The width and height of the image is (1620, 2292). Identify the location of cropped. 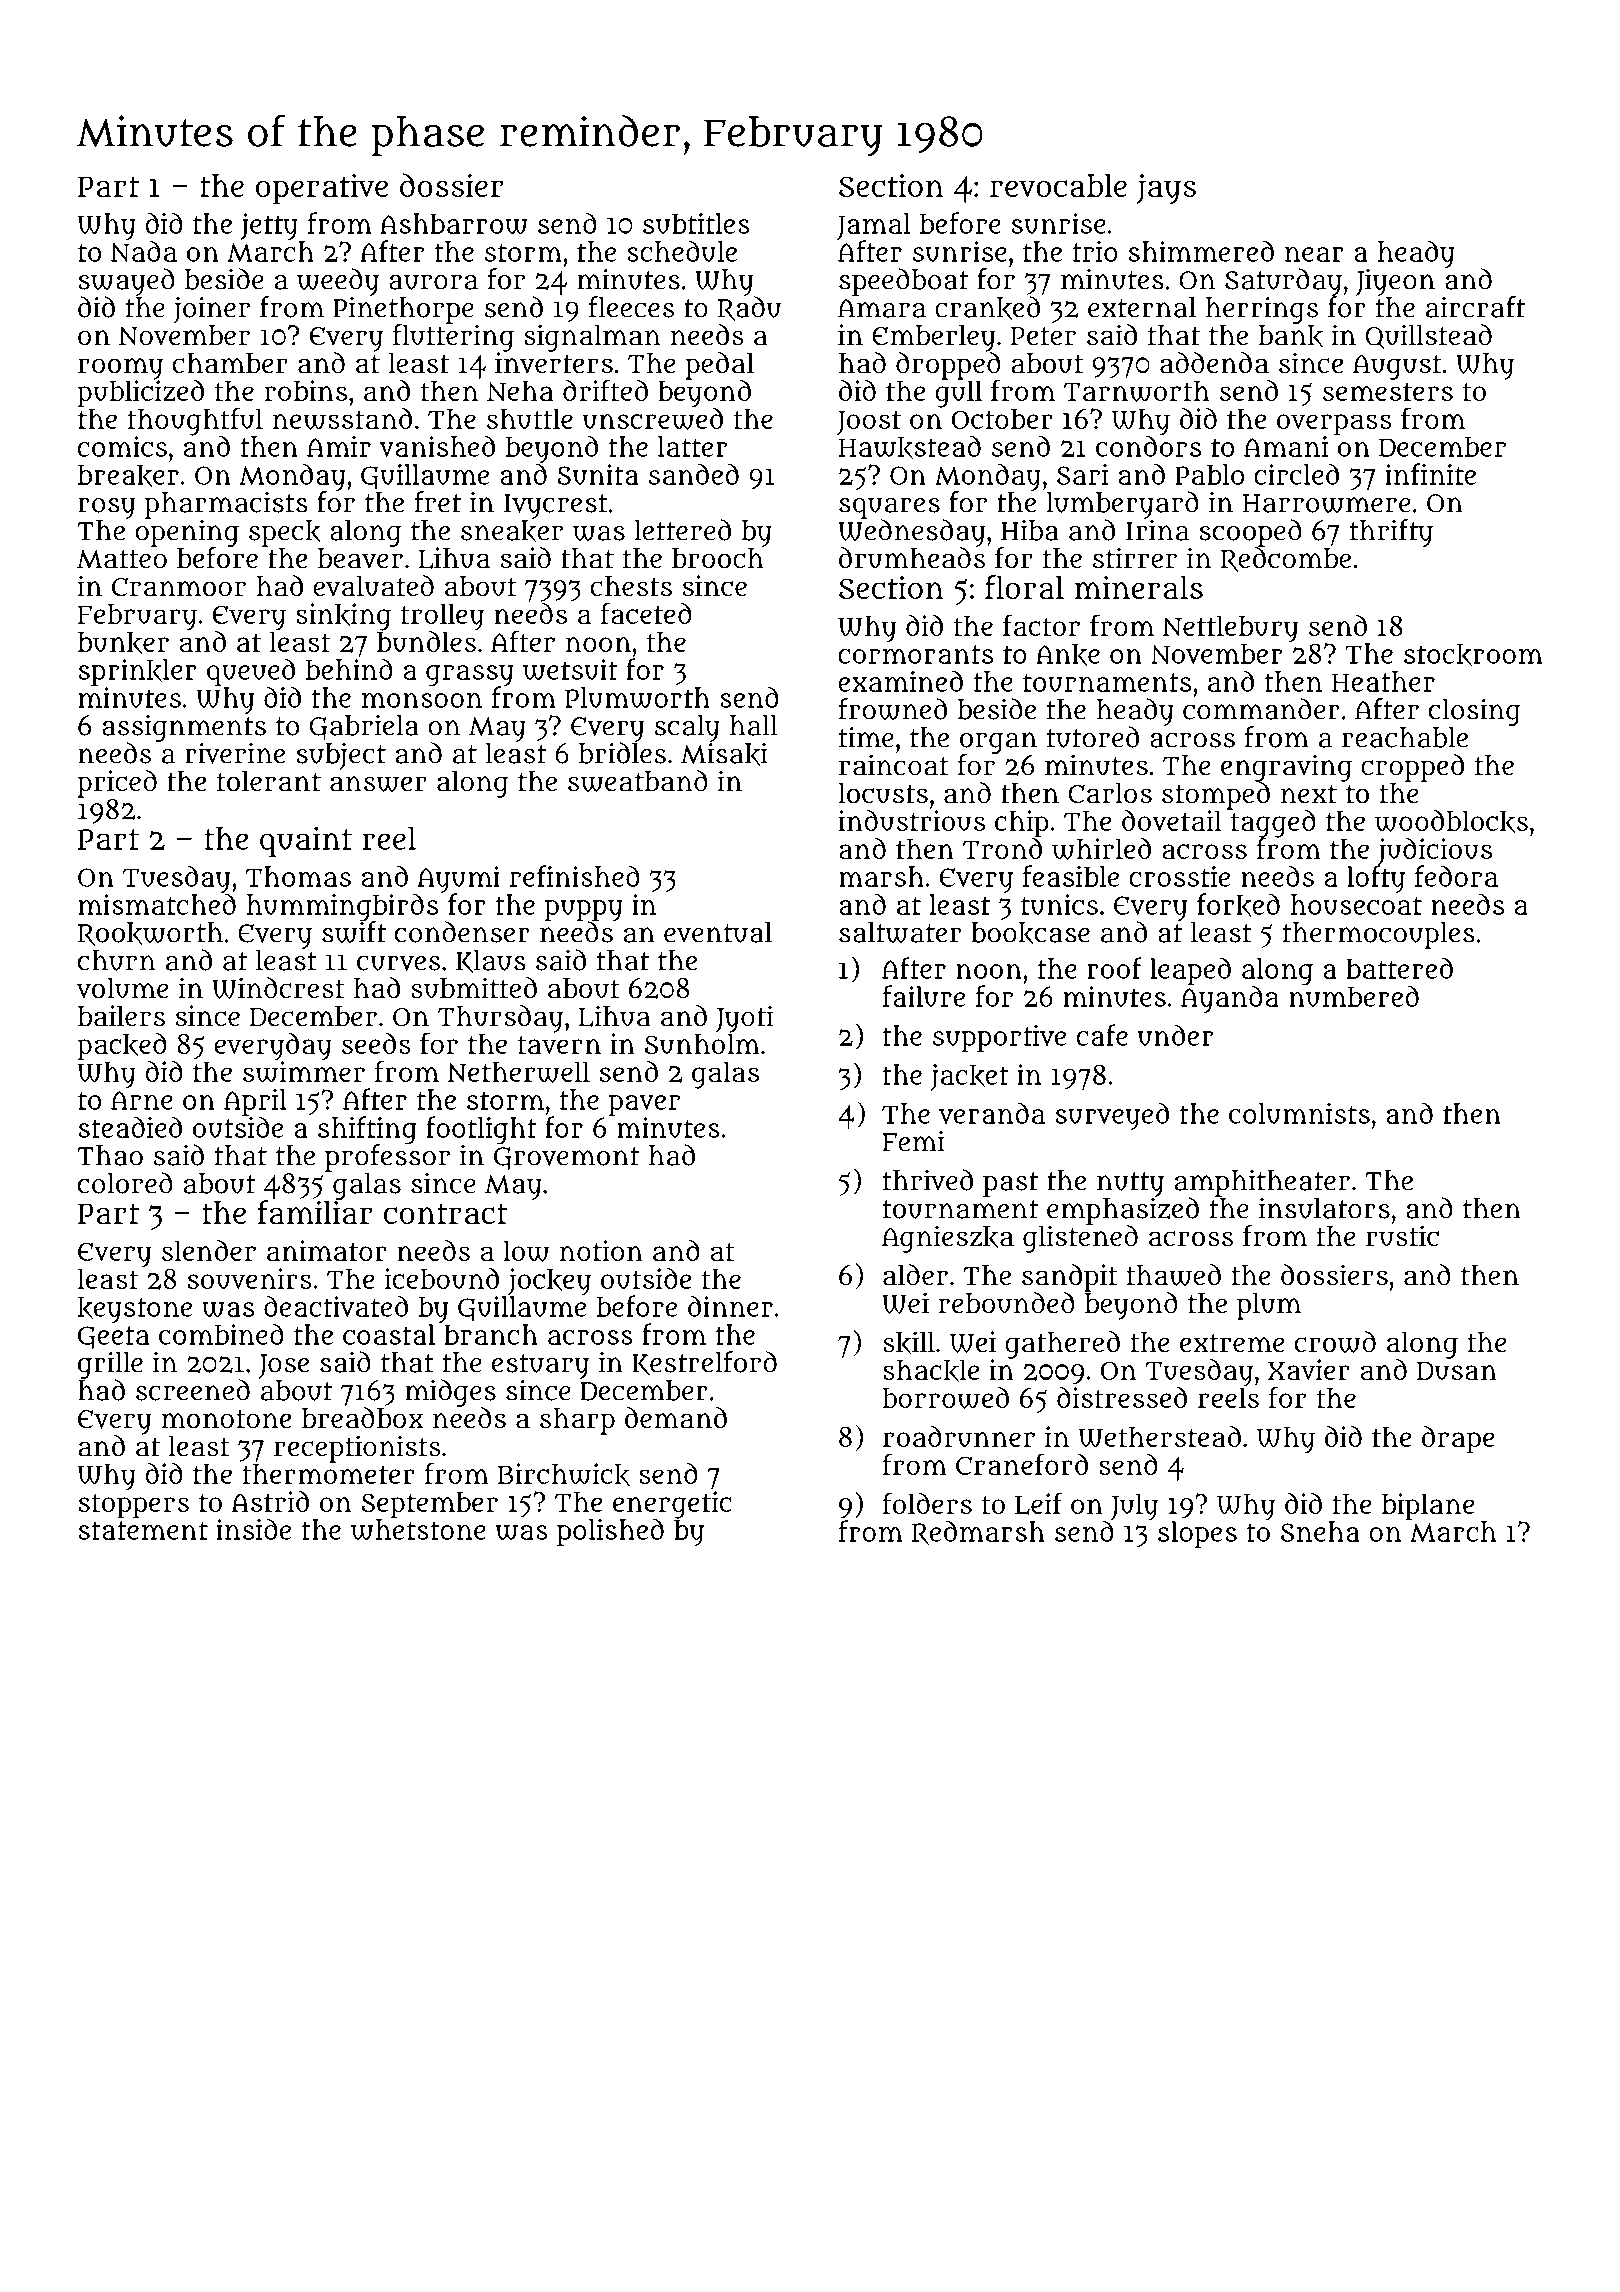
(1412, 768).
